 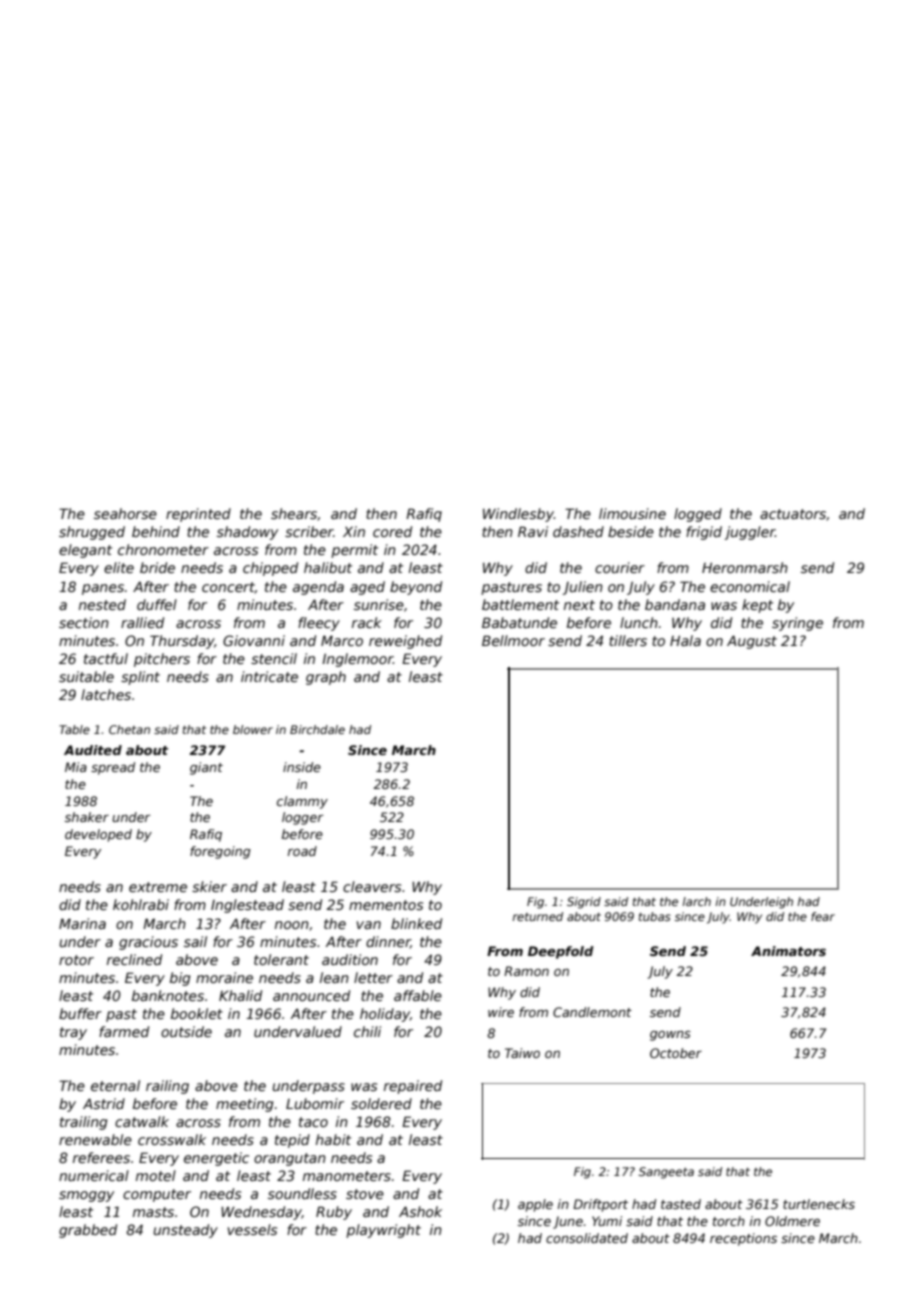 I want to click on referees, so click(x=101, y=1157).
